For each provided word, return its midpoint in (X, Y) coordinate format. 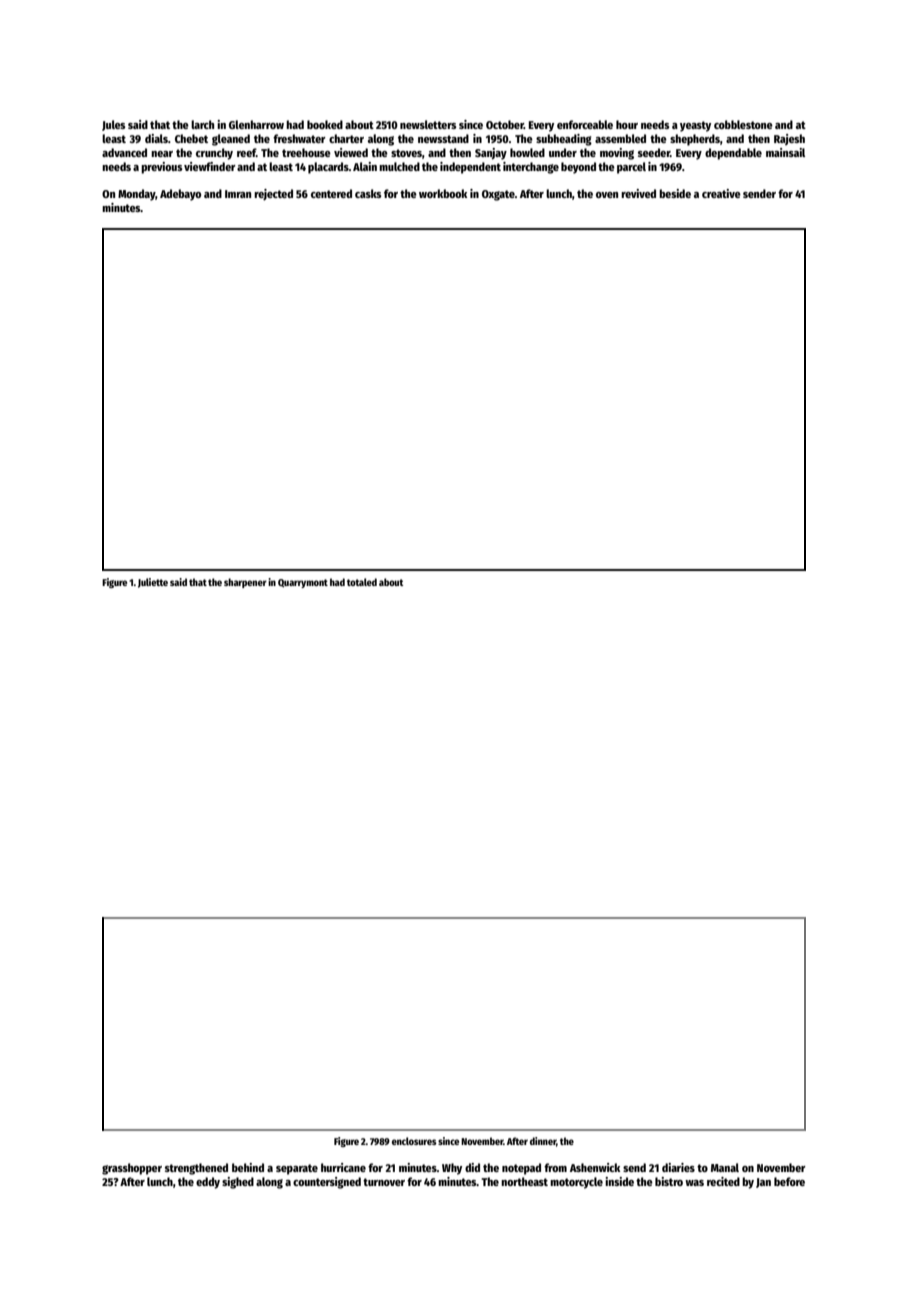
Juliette (153, 583)
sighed (238, 1183)
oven (607, 195)
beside (675, 193)
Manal (725, 1167)
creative (721, 193)
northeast (524, 1181)
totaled (362, 582)
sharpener (245, 583)
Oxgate (498, 195)
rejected (273, 195)
